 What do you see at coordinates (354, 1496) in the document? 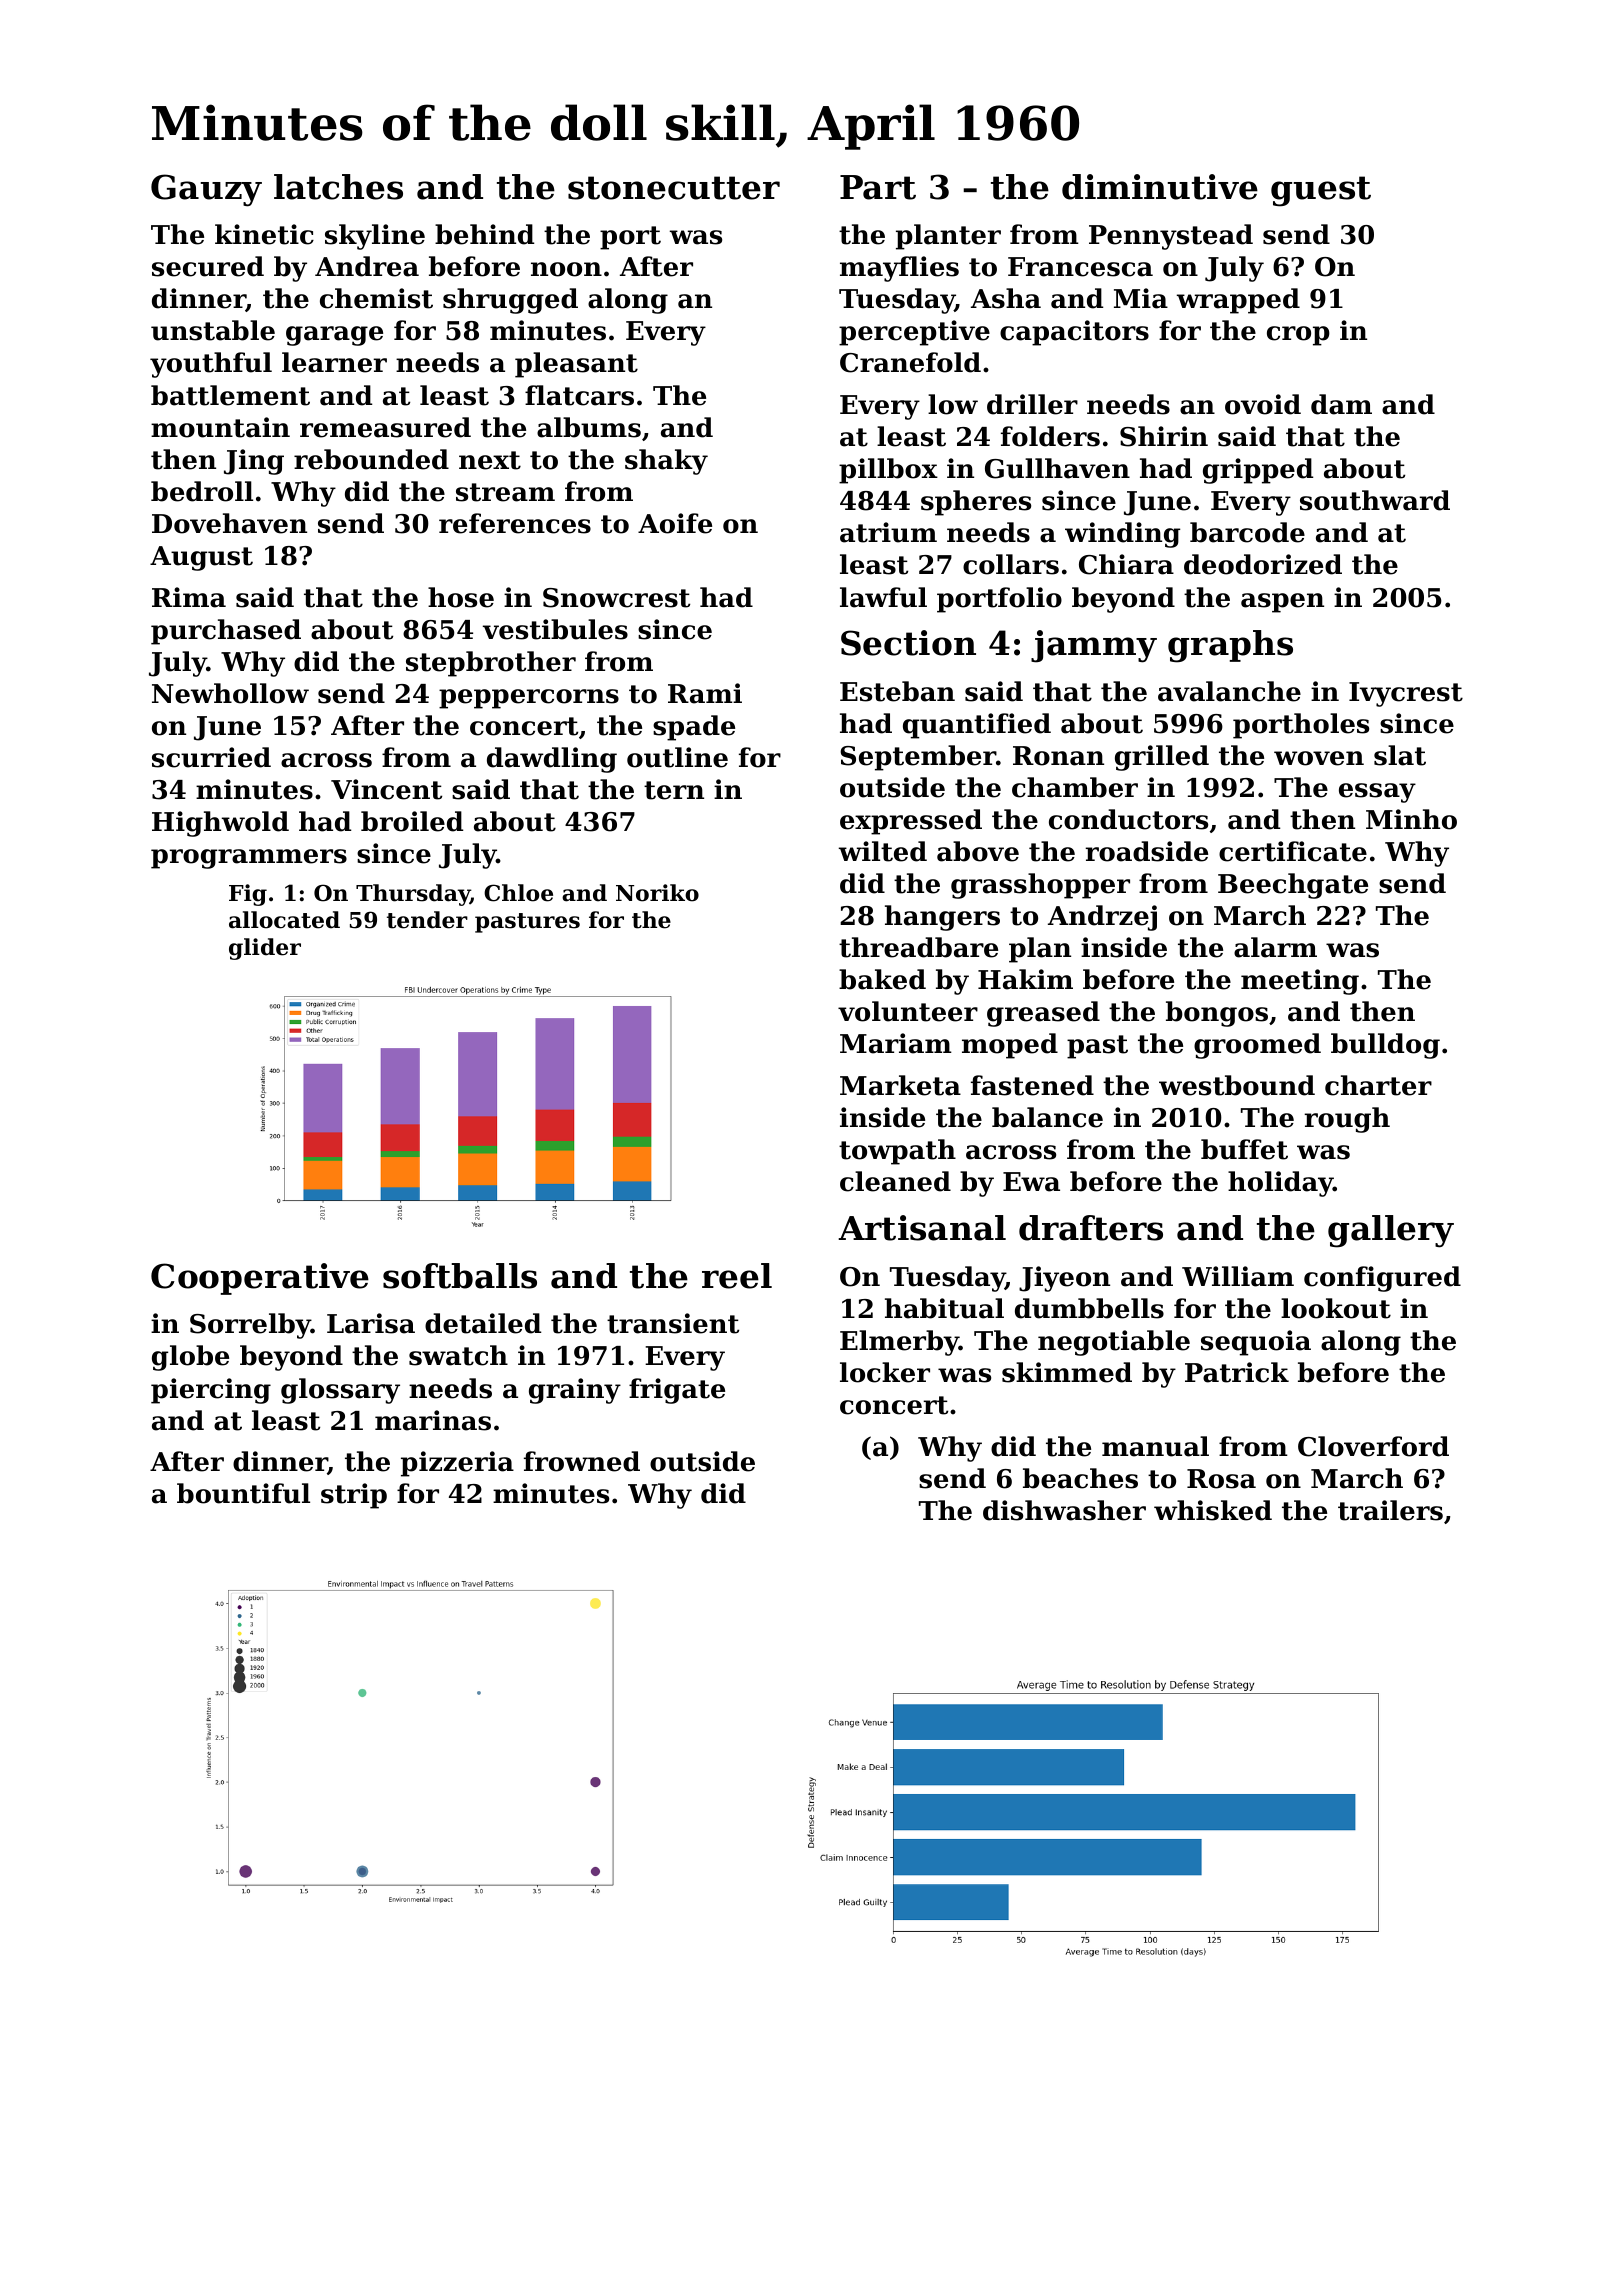
I see `strip` at bounding box center [354, 1496].
